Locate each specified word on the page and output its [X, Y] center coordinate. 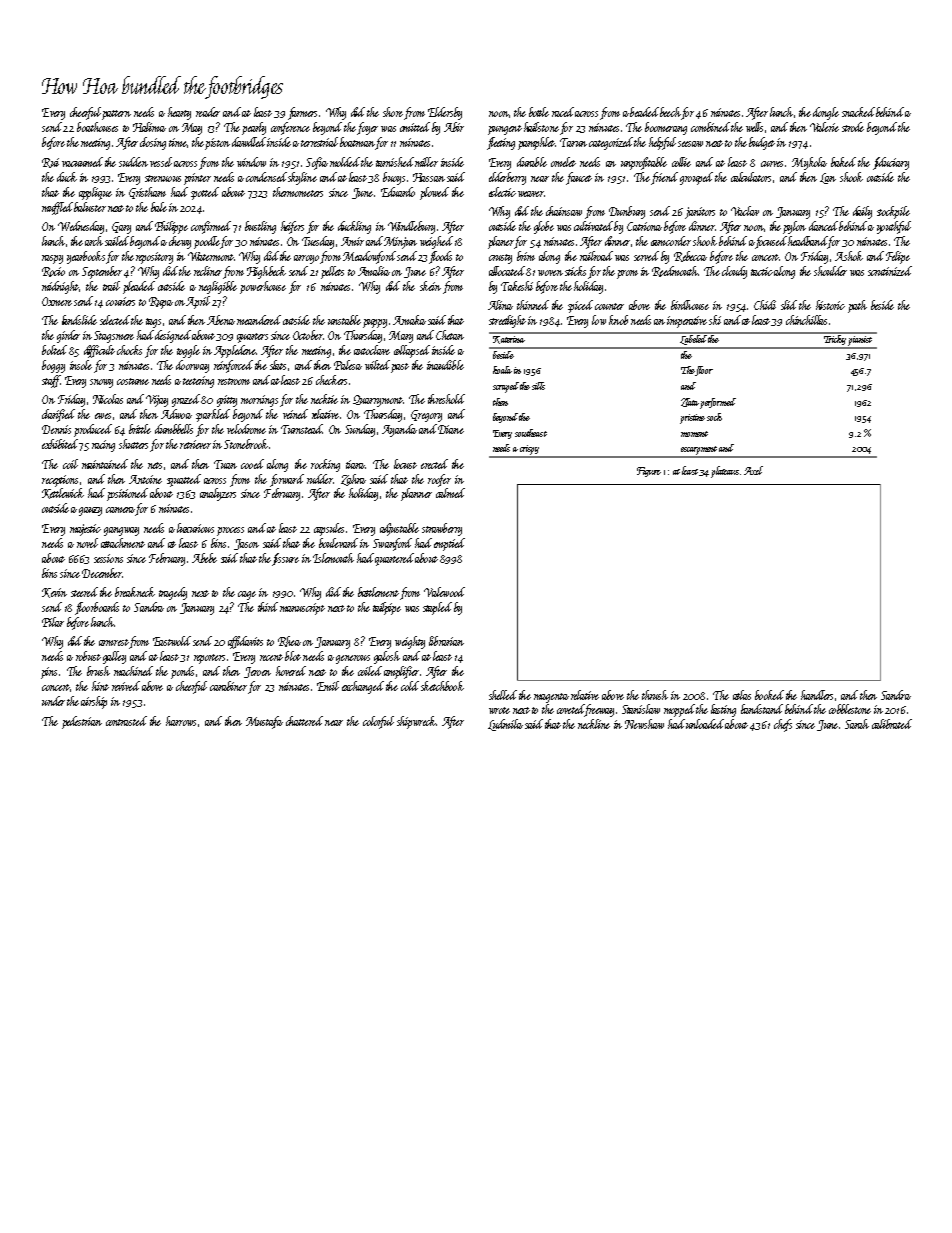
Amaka [409, 320]
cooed [252, 464]
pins [49, 673]
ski [715, 320]
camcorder [671, 241]
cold [410, 686]
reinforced [233, 366]
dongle [826, 113]
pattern [116, 115]
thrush [655, 695]
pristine [692, 419]
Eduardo [398, 192]
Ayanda [399, 430]
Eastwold [172, 641]
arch [94, 241]
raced [563, 112]
